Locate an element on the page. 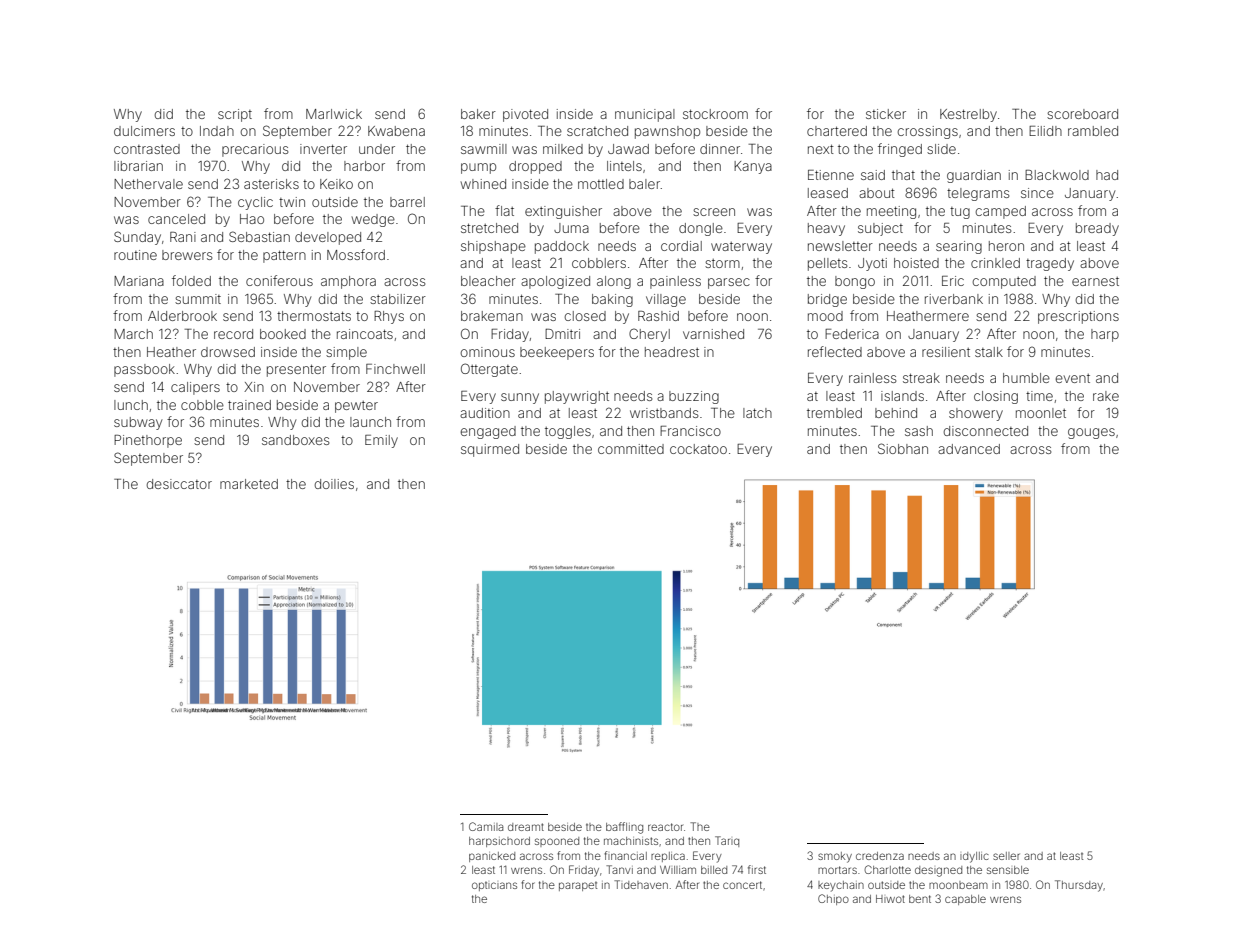  parapet is located at coordinates (578, 886).
